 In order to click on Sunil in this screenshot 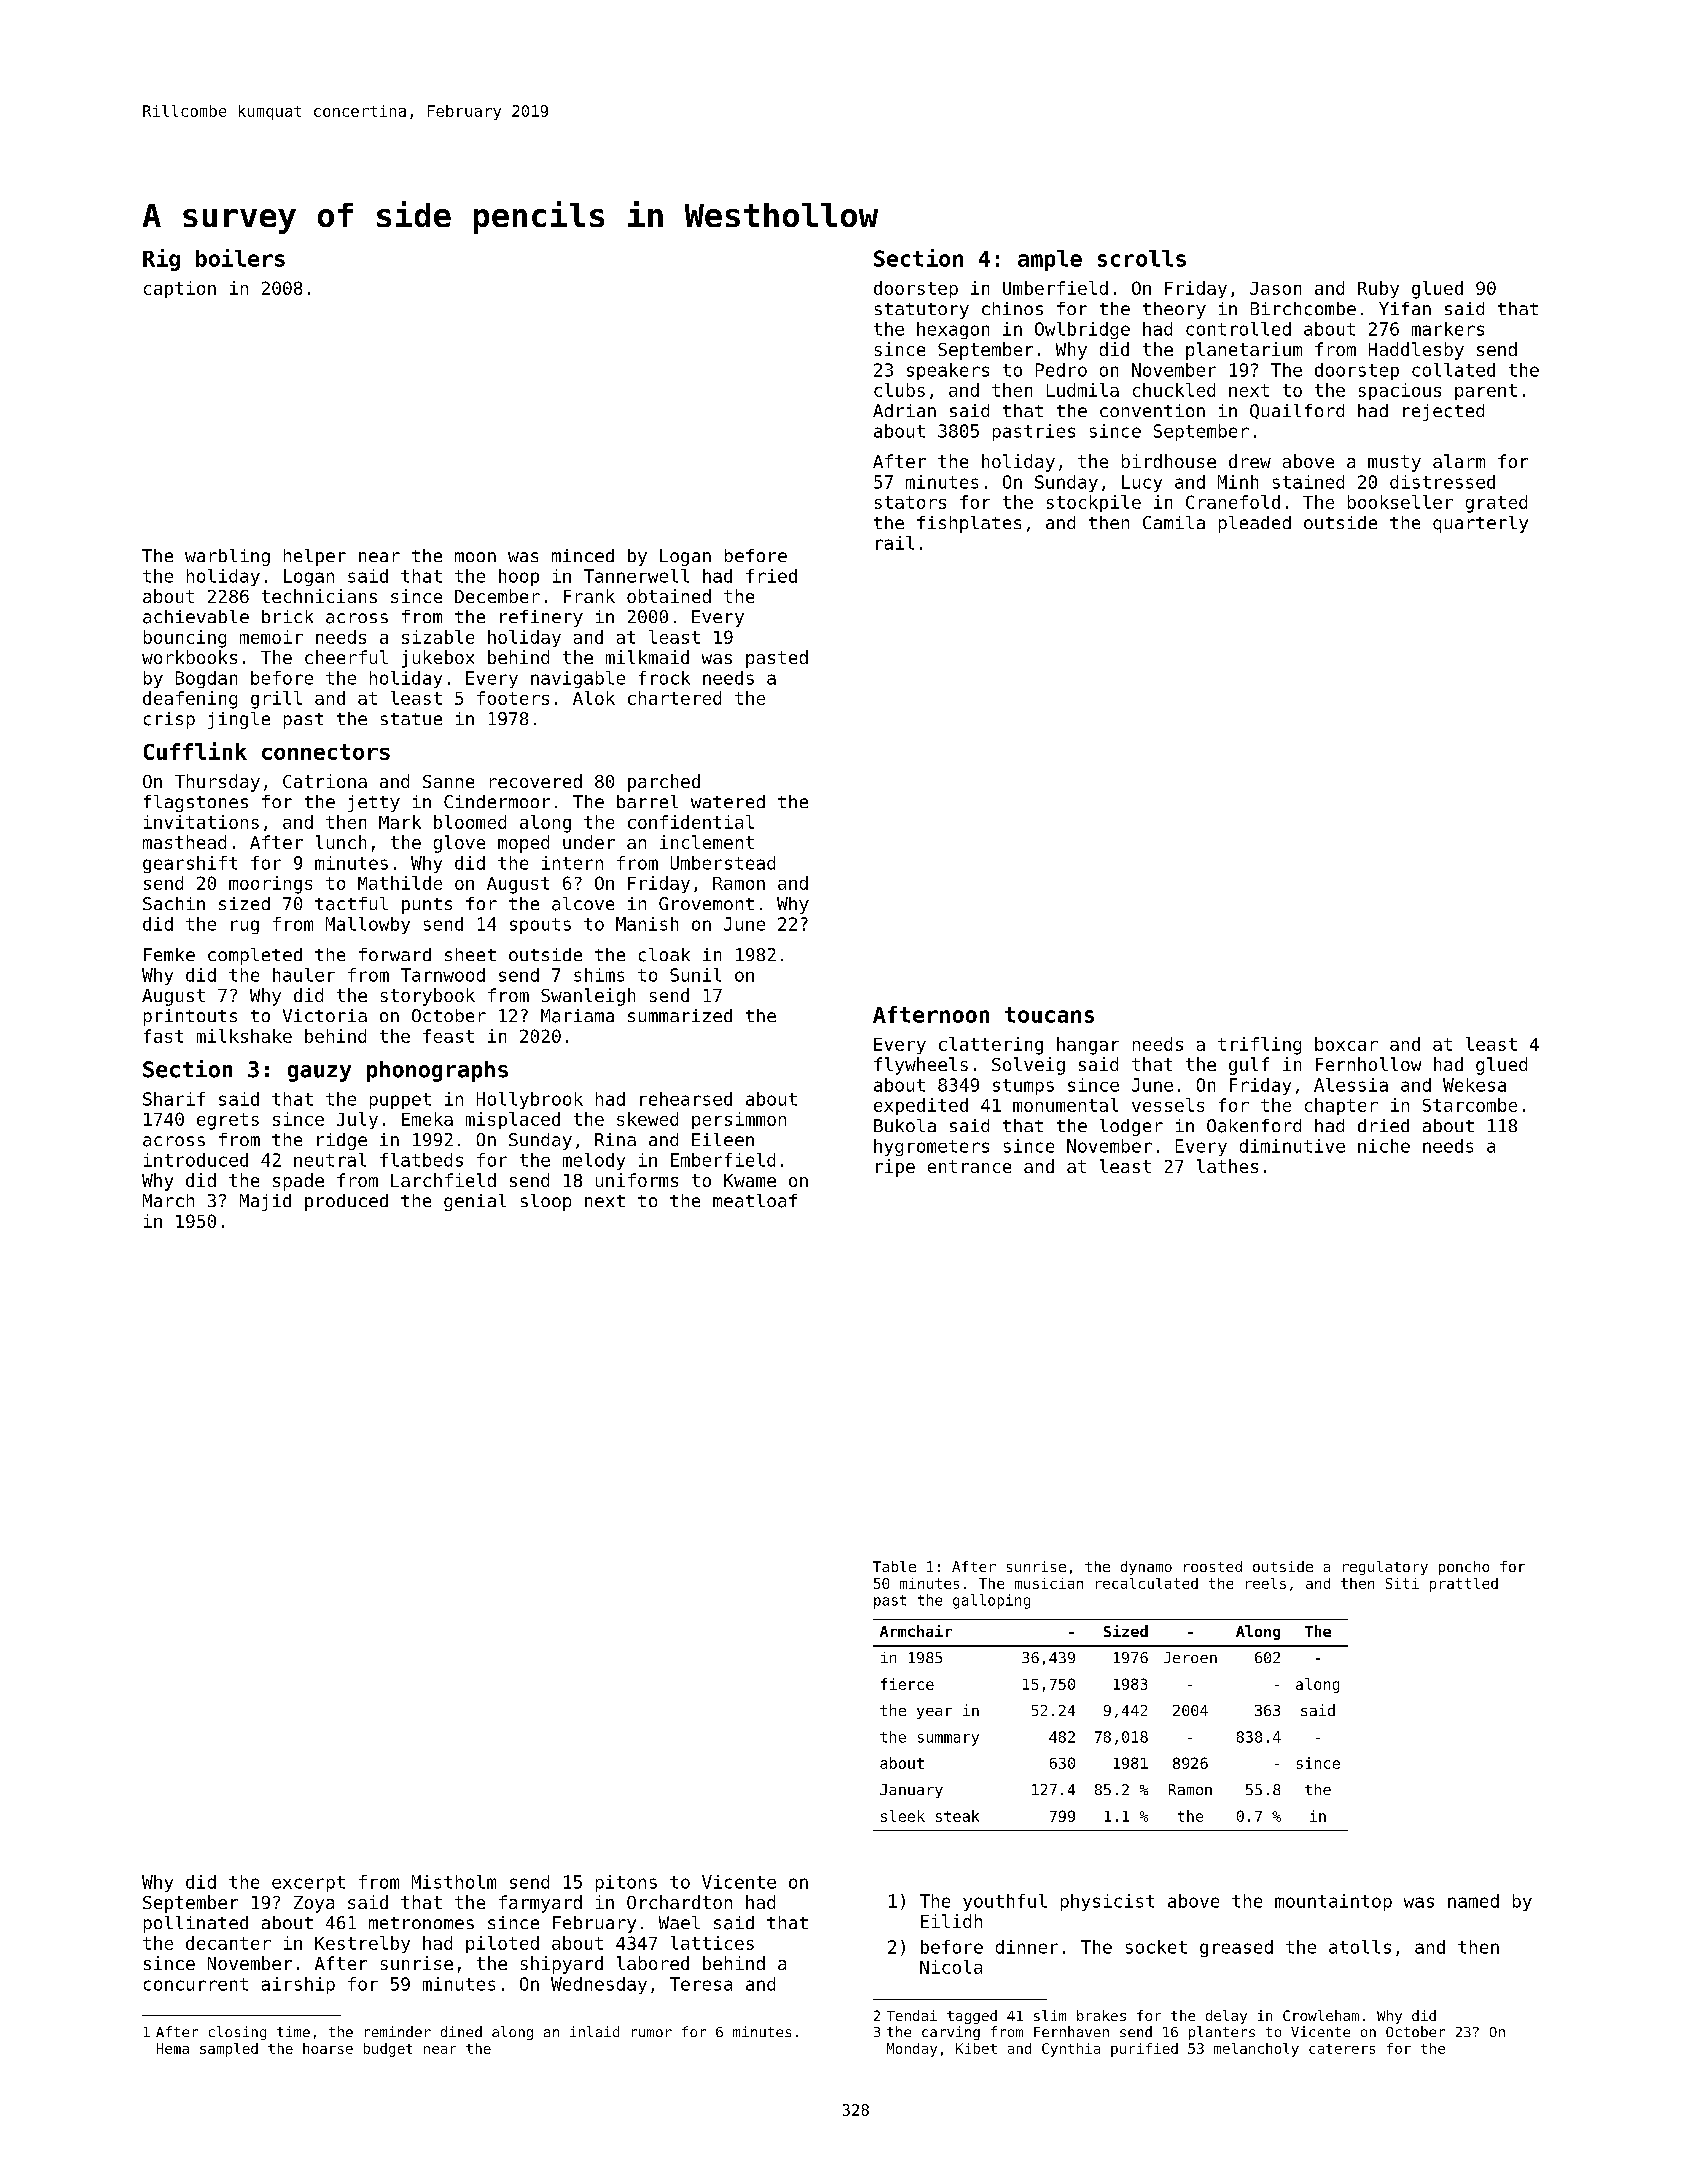, I will do `click(695, 975)`.
